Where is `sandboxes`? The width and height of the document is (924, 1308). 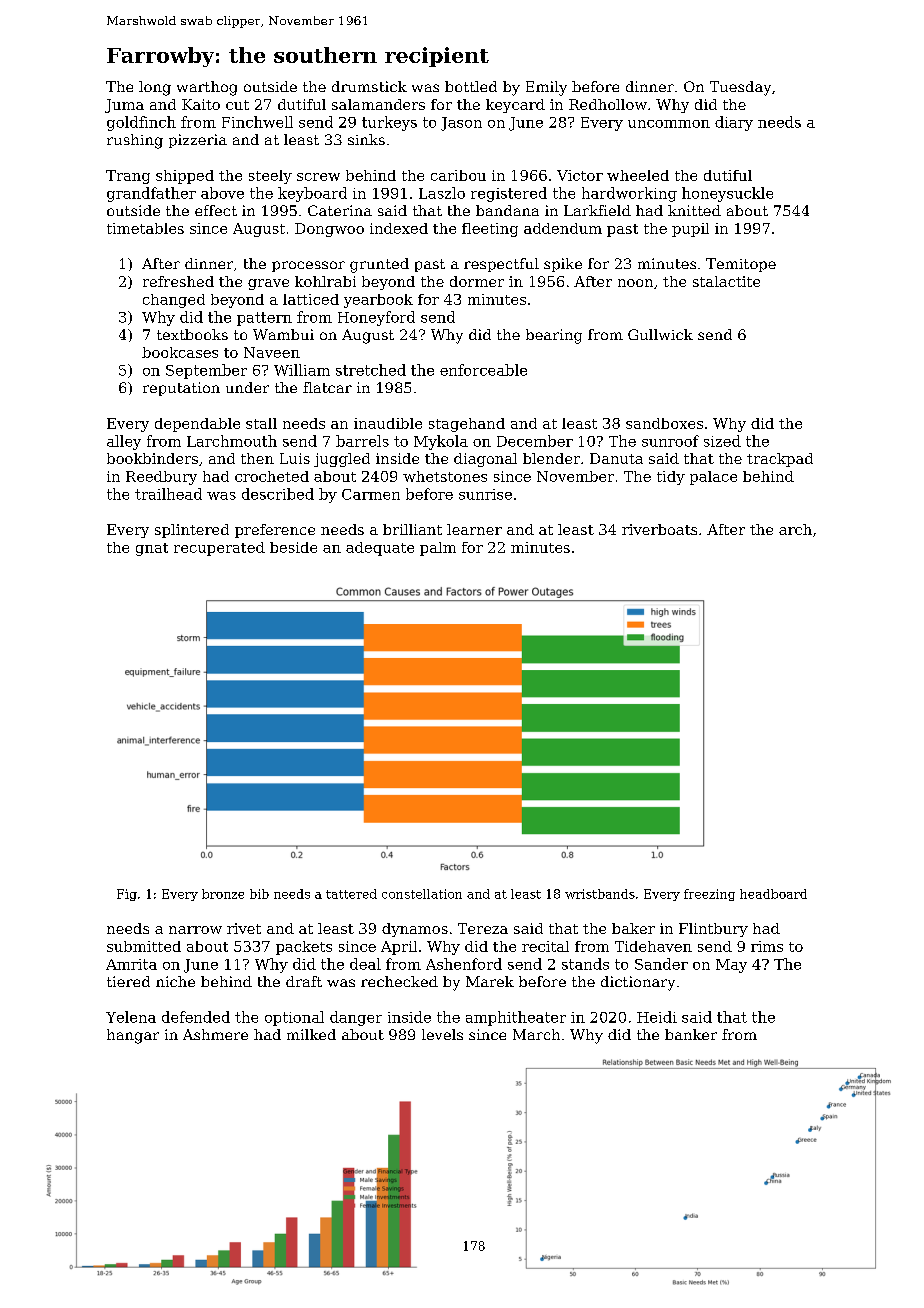
sandboxes is located at coordinates (664, 423).
